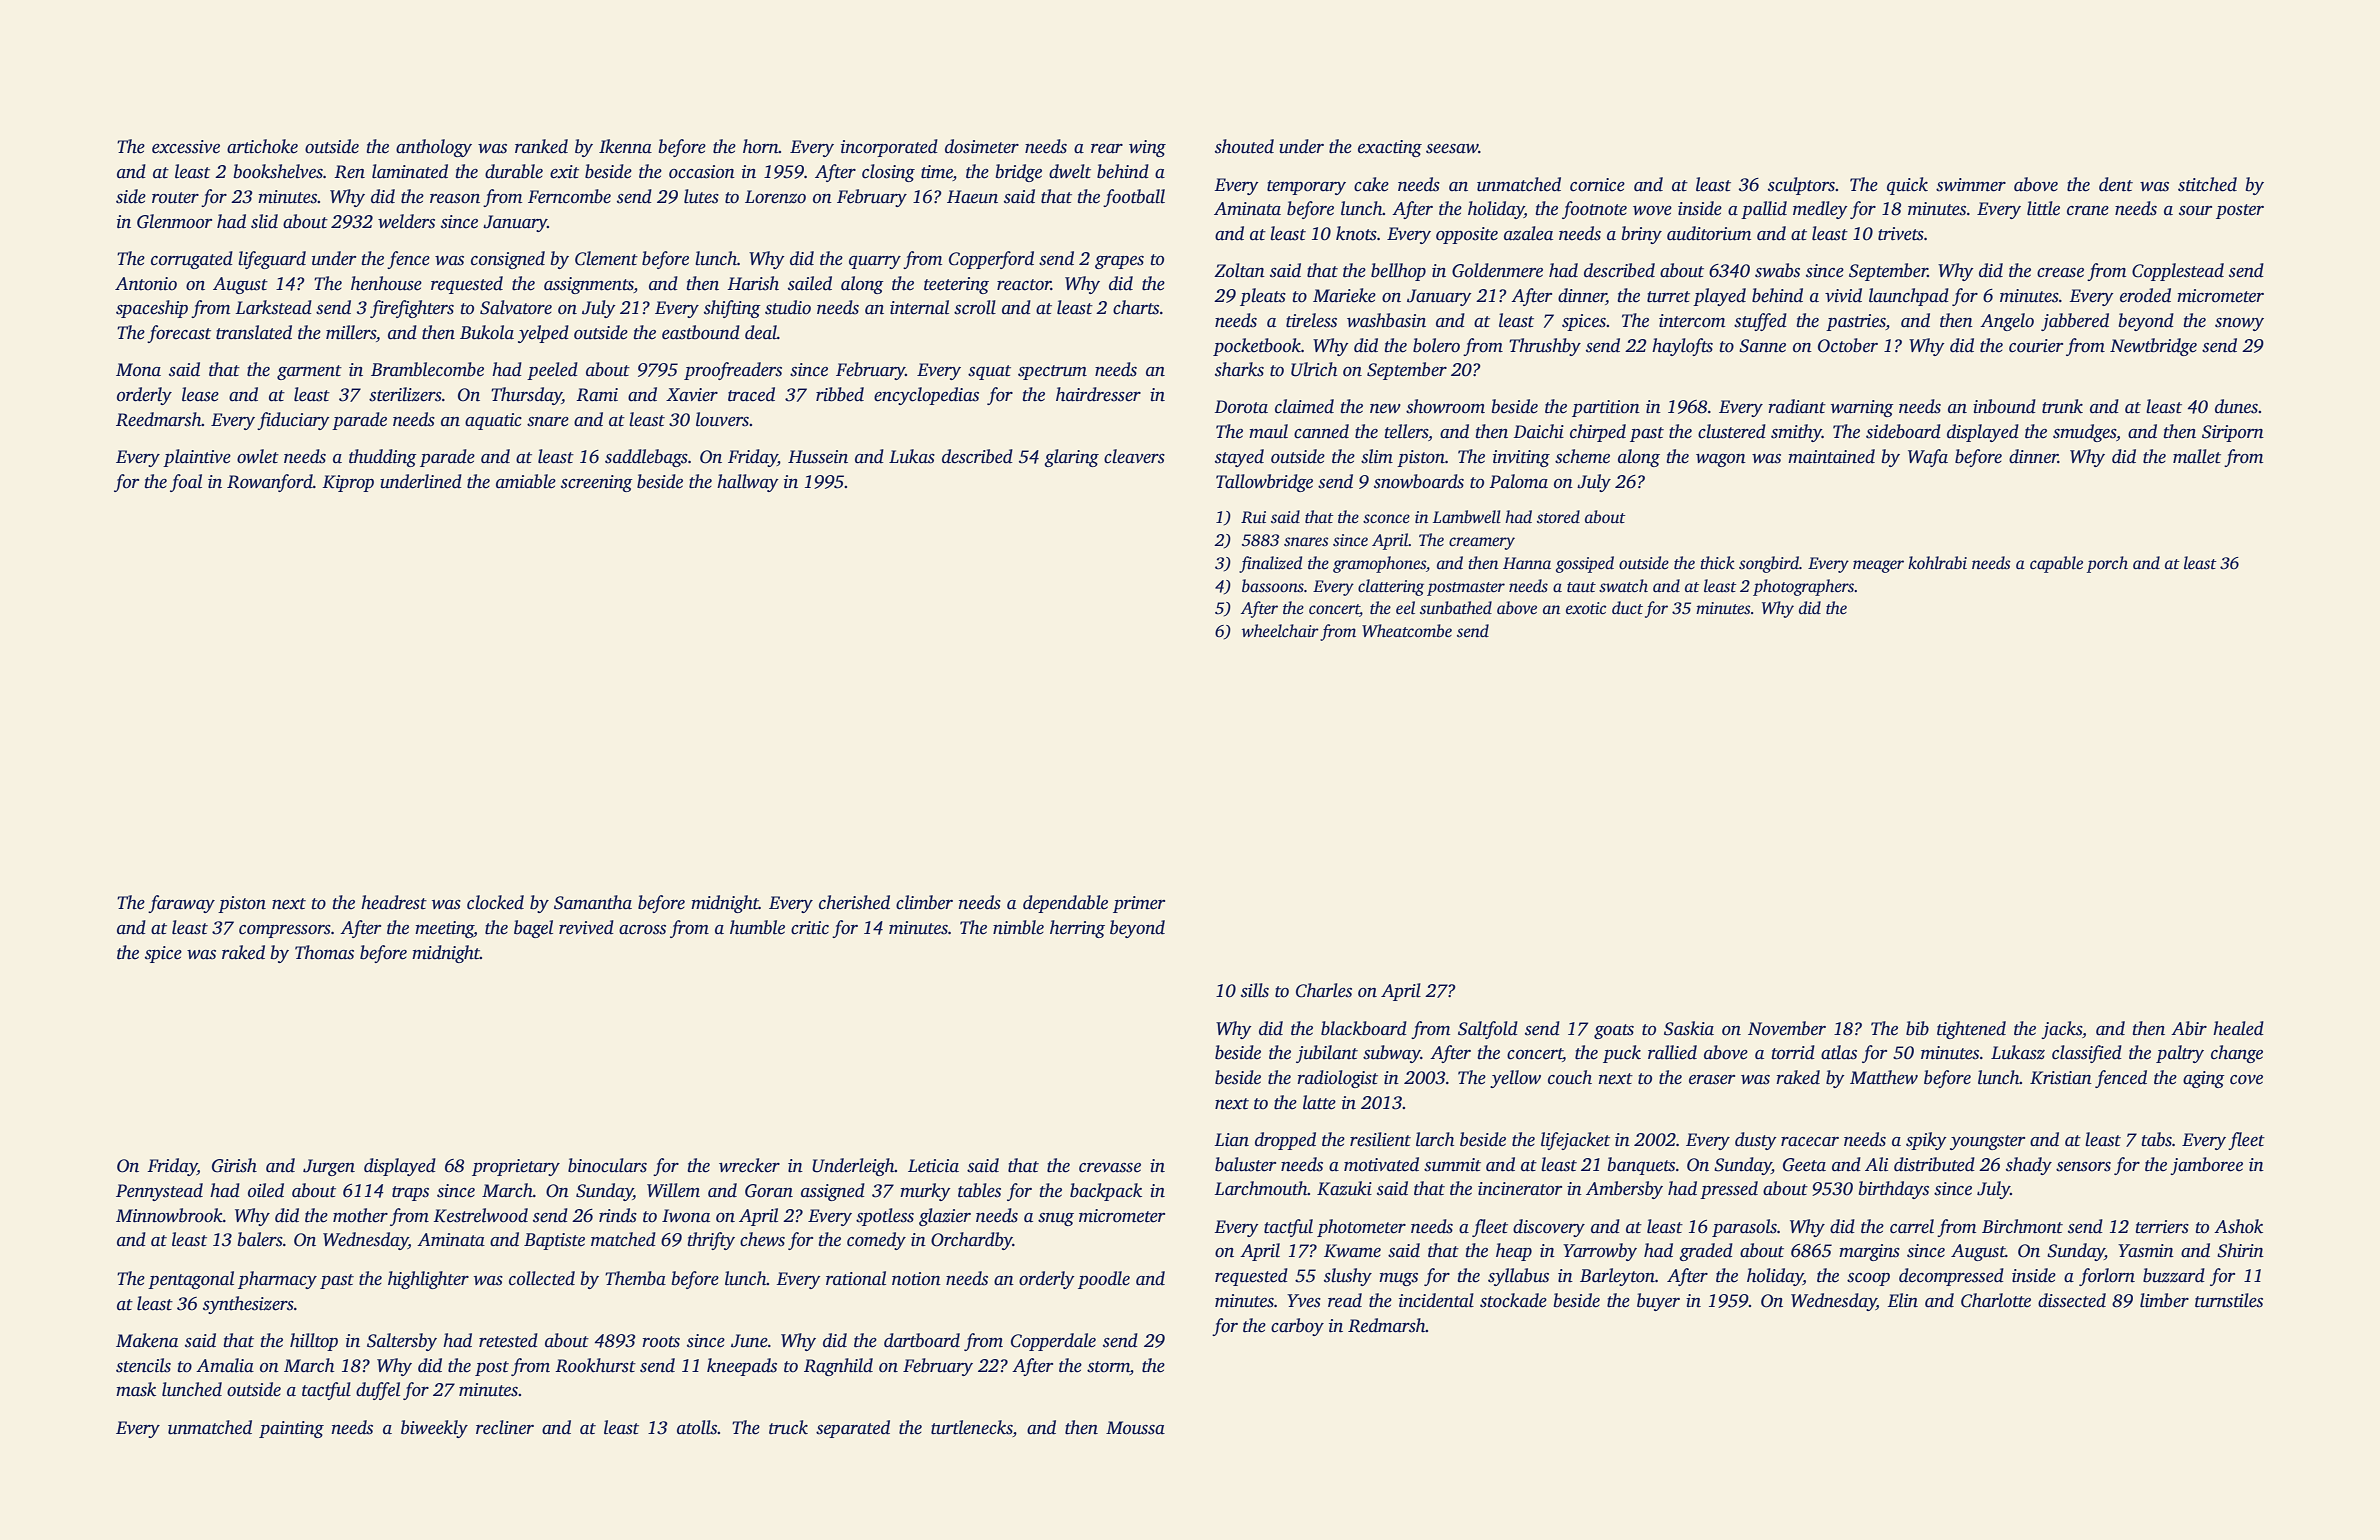  Describe the element at coordinates (2204, 1079) in the screenshot. I see `aging` at that location.
